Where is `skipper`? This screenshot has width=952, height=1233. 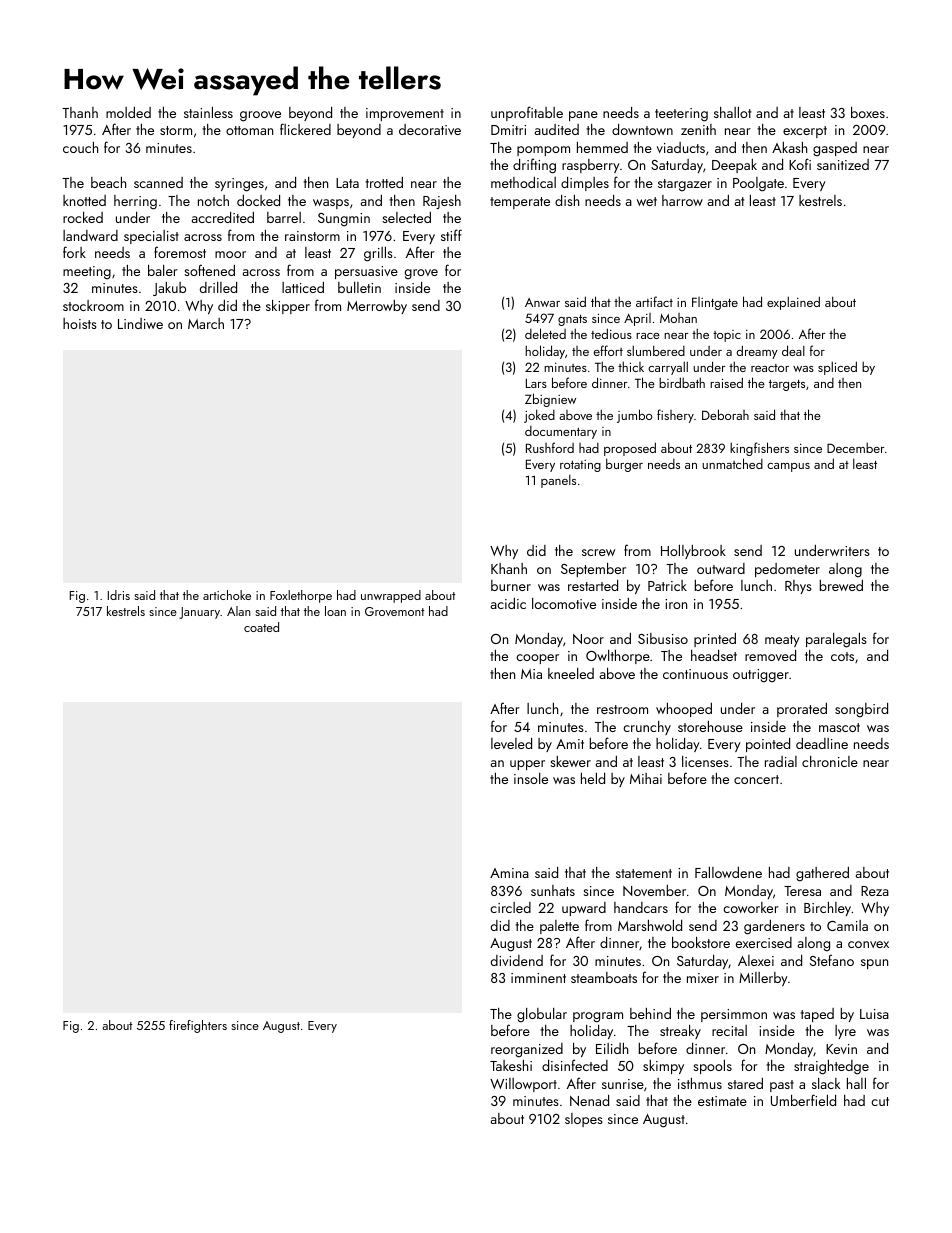
skipper is located at coordinates (288, 307).
